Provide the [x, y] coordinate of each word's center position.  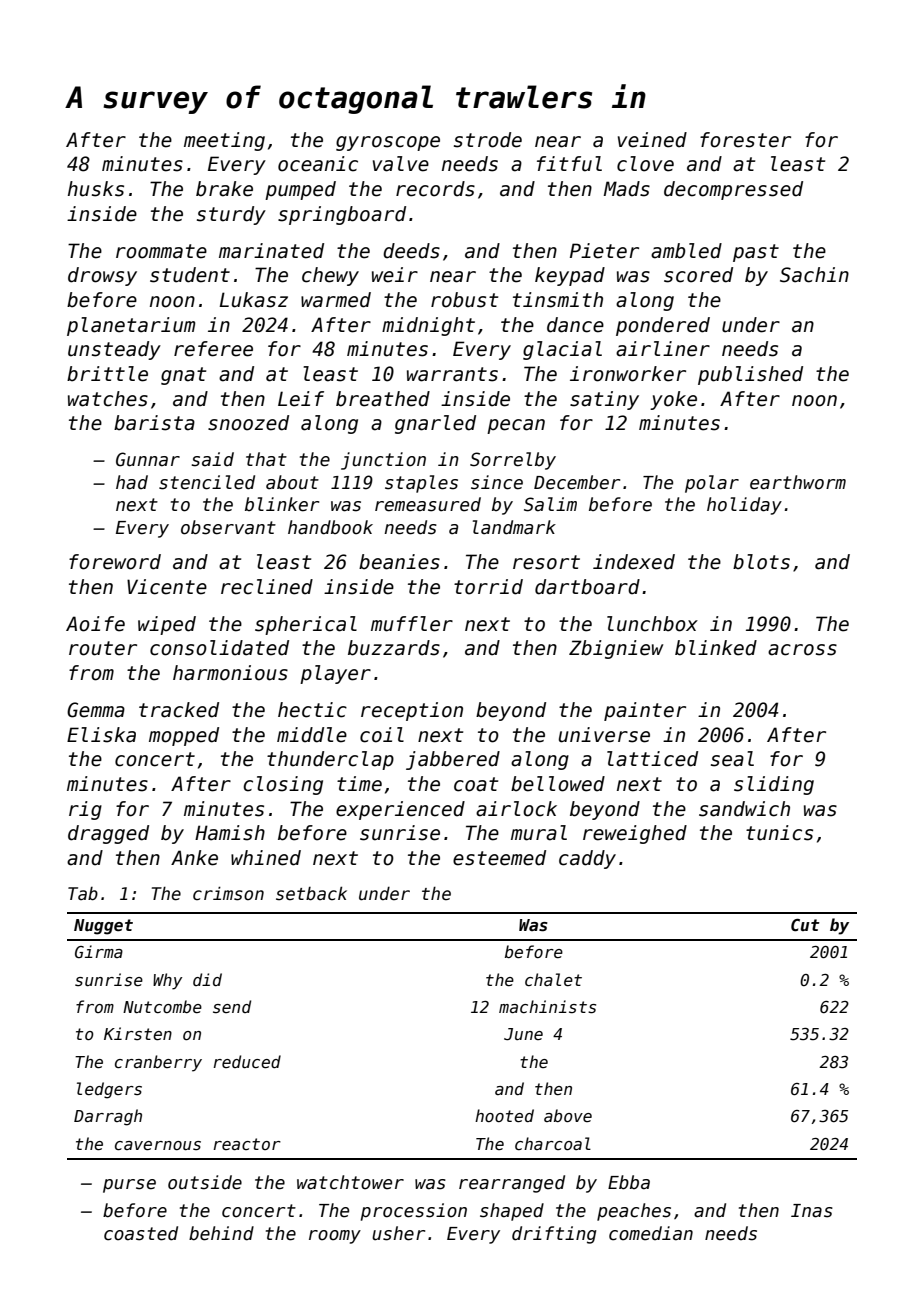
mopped [184, 736]
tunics [779, 833]
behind [221, 1233]
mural [539, 833]
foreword [115, 562]
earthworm [798, 482]
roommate [161, 251]
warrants [452, 374]
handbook [330, 527]
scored [698, 275]
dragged [108, 834]
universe [604, 735]
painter [645, 711]
